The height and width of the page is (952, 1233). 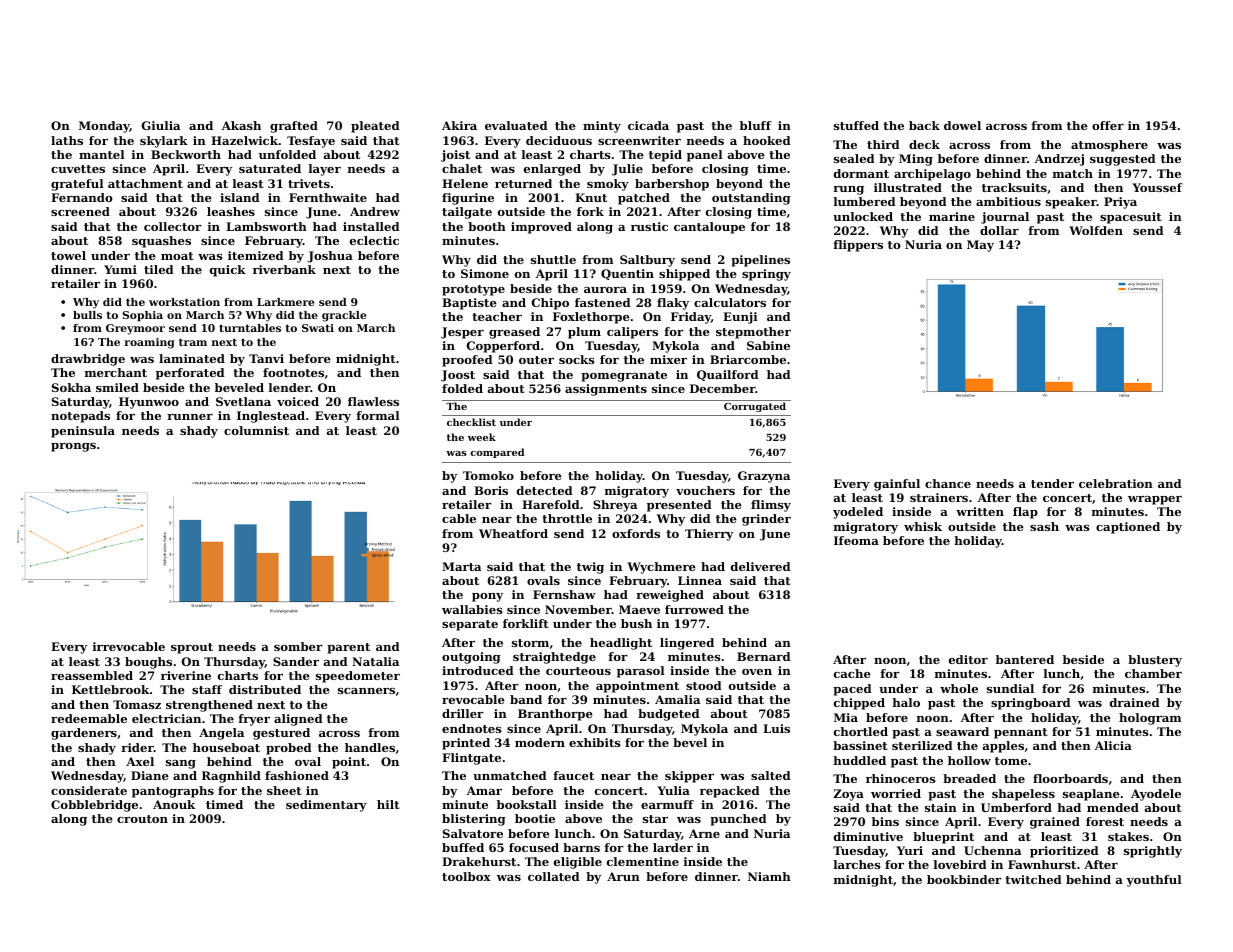 I want to click on Sokha, so click(x=71, y=387).
